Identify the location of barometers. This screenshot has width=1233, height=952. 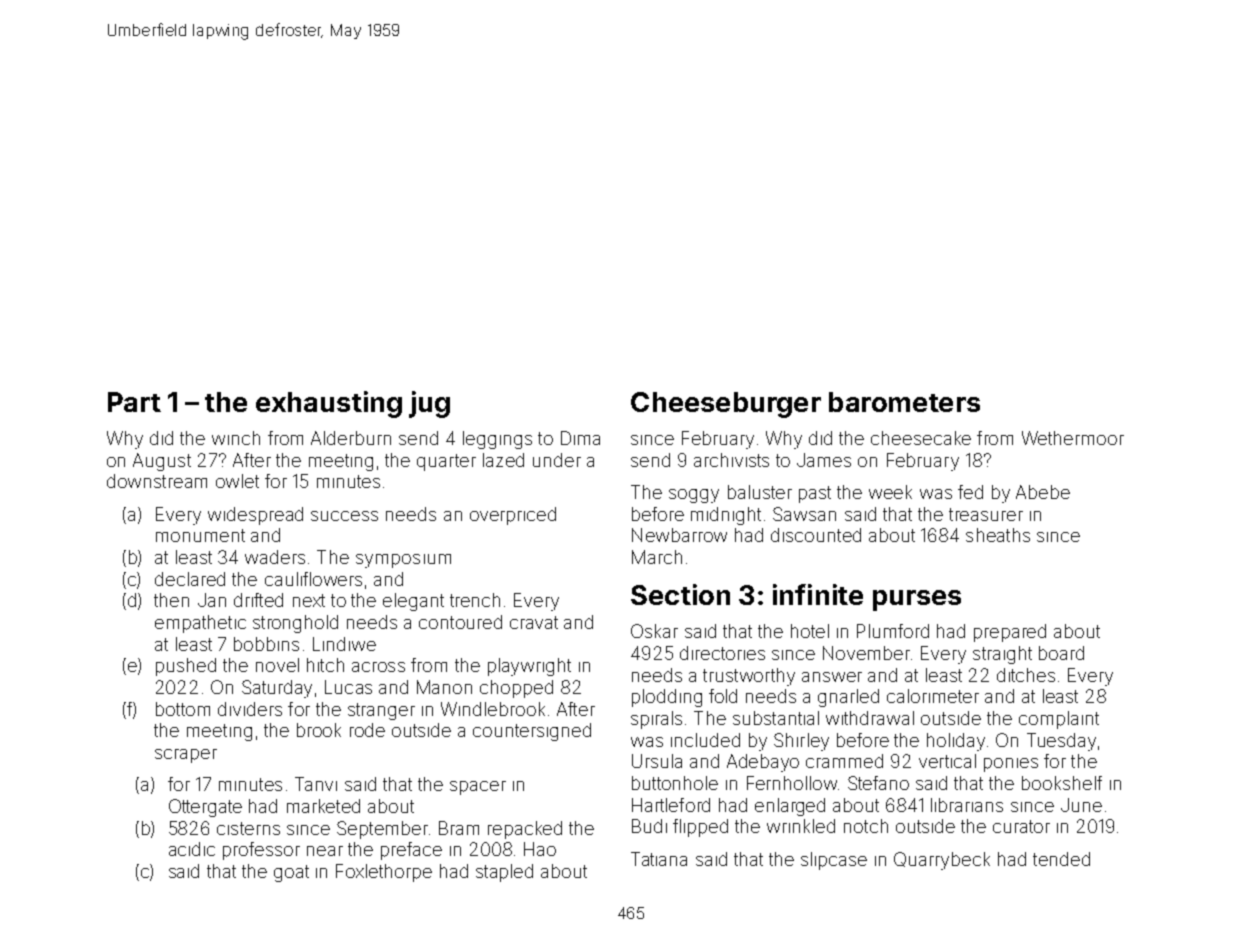
(904, 402).
